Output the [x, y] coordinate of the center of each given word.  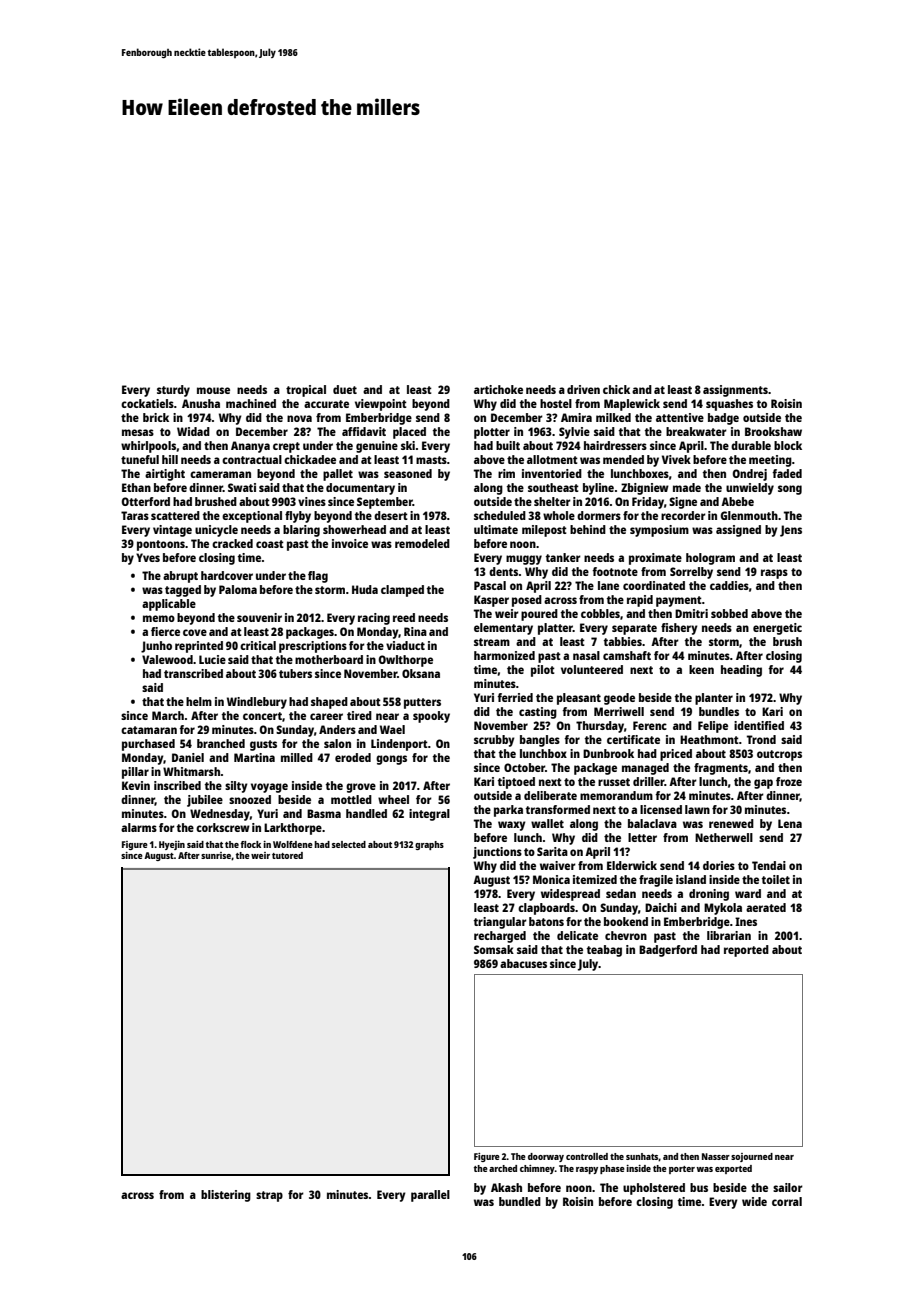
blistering [226, 1196]
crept [286, 447]
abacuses [523, 963]
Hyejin [172, 845]
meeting [770, 461]
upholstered [654, 1189]
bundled [520, 1201]
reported [746, 951]
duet [345, 389]
